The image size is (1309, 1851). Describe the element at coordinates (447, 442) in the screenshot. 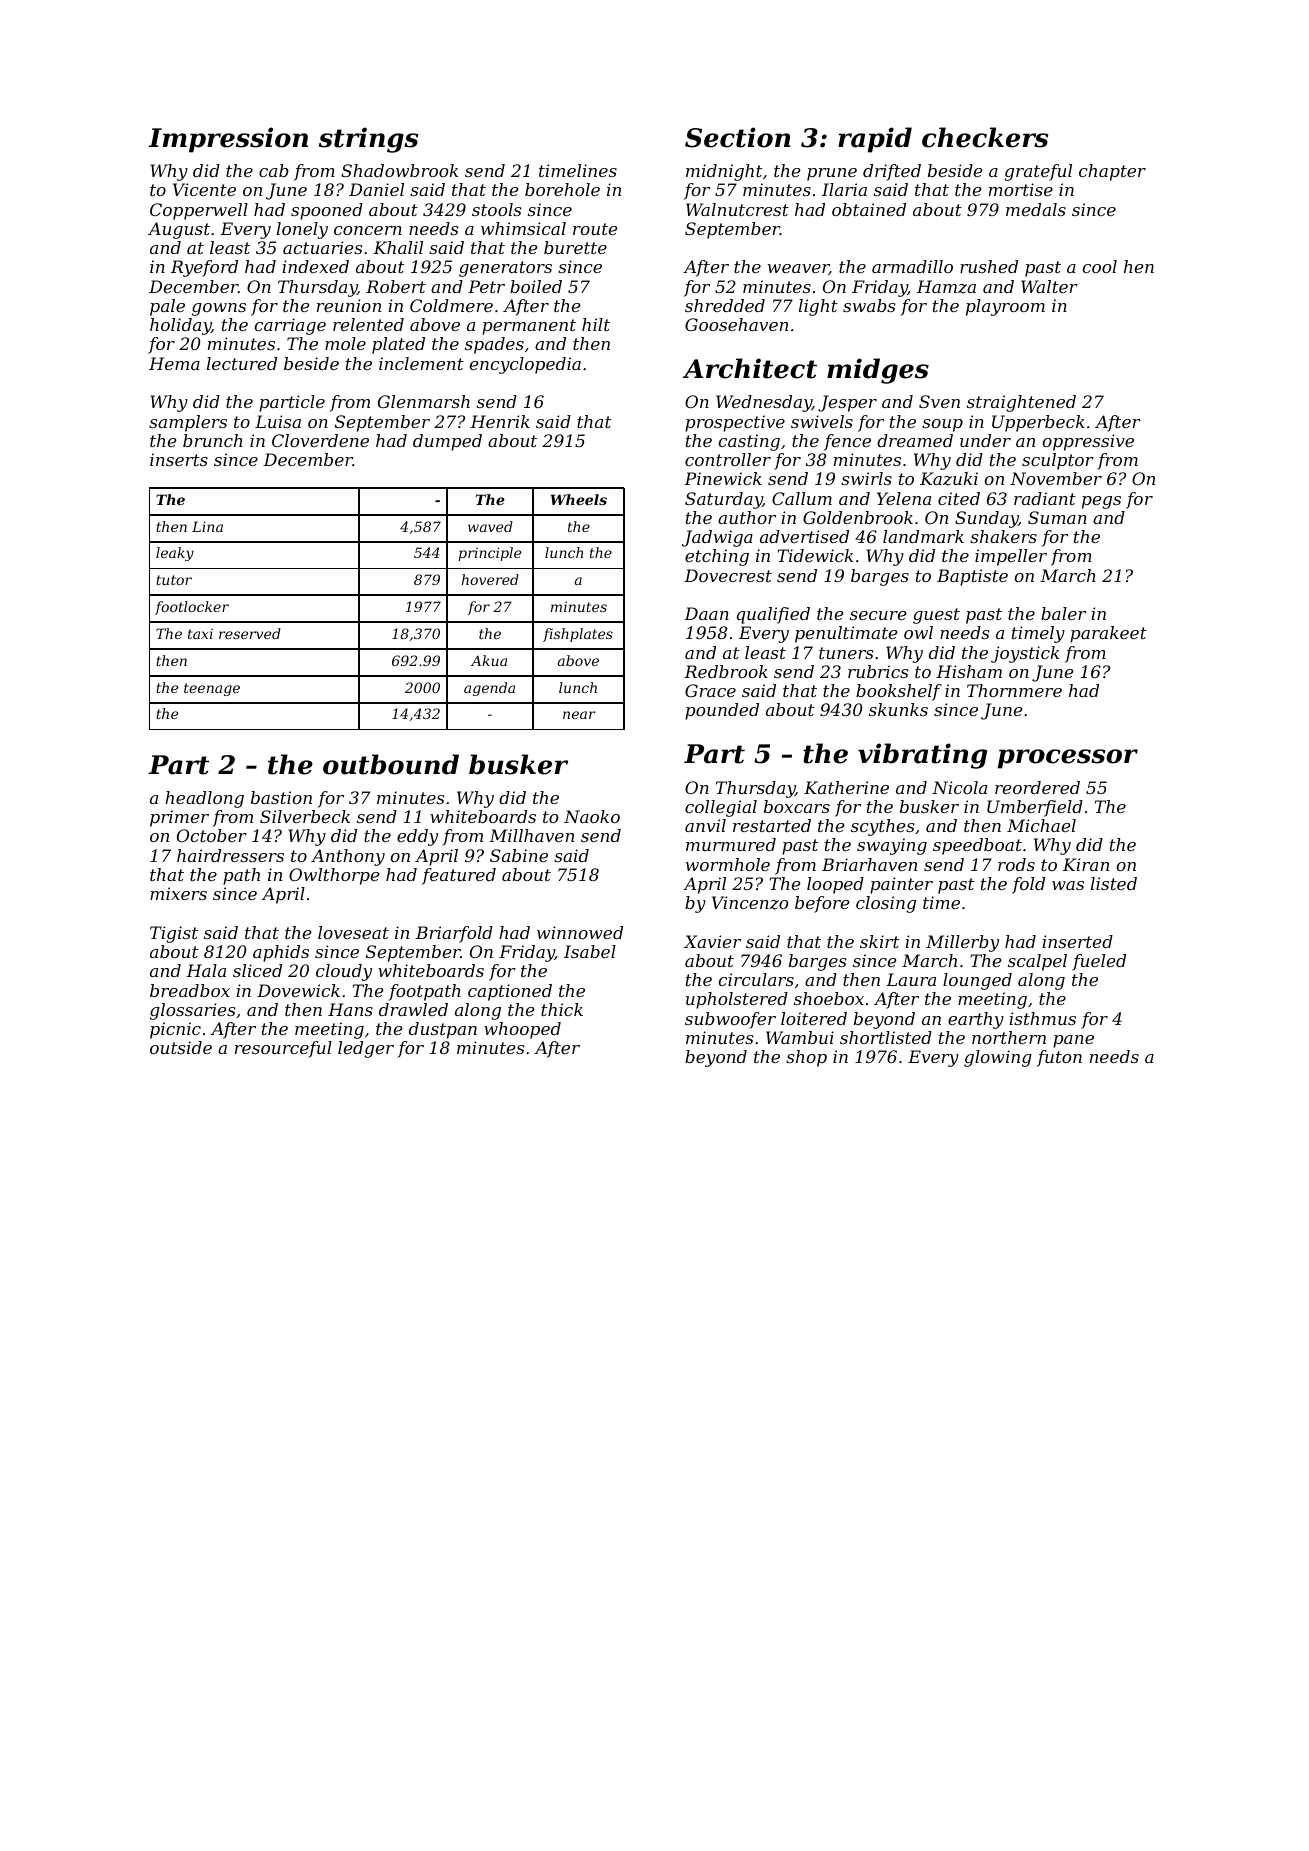

I see `dumped` at that location.
